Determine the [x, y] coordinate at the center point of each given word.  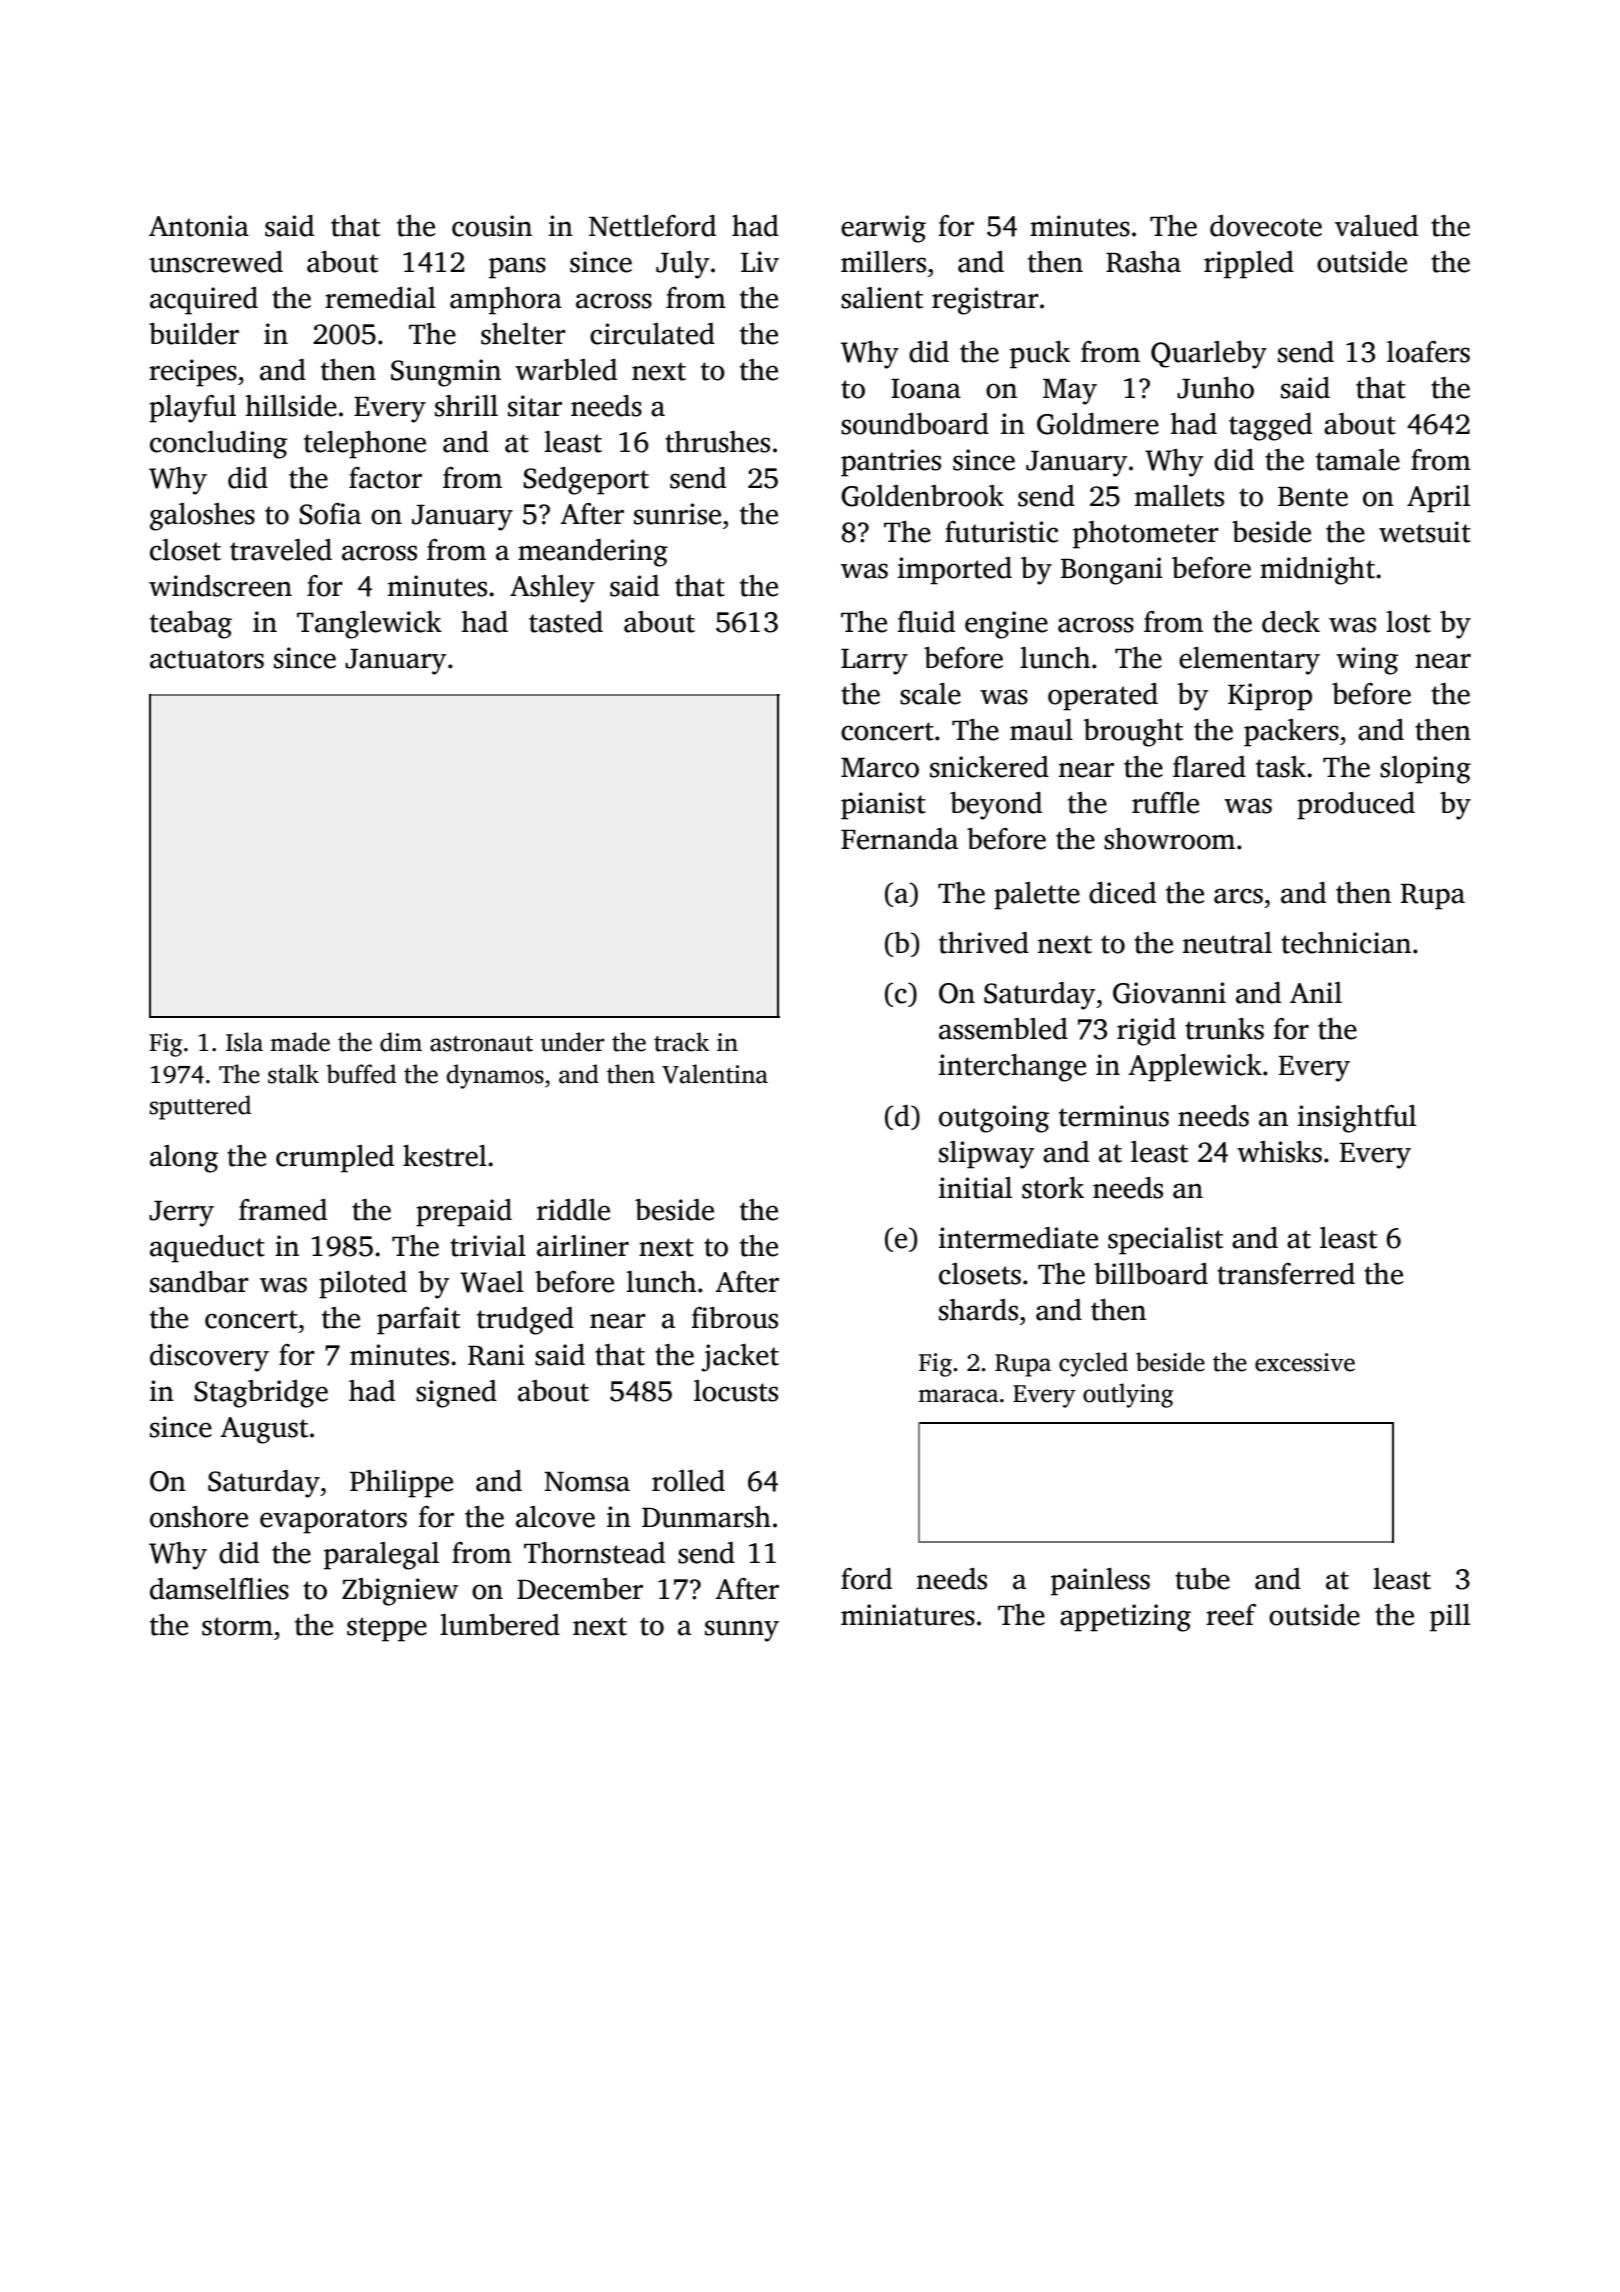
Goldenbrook [922, 496]
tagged [1270, 427]
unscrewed [216, 262]
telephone [365, 445]
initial [975, 1188]
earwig [883, 229]
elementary [1249, 661]
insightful [1357, 1119]
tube [1202, 1579]
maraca [958, 1396]
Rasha [1143, 262]
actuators [207, 659]
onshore [199, 1517]
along [184, 1159]
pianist [883, 806]
